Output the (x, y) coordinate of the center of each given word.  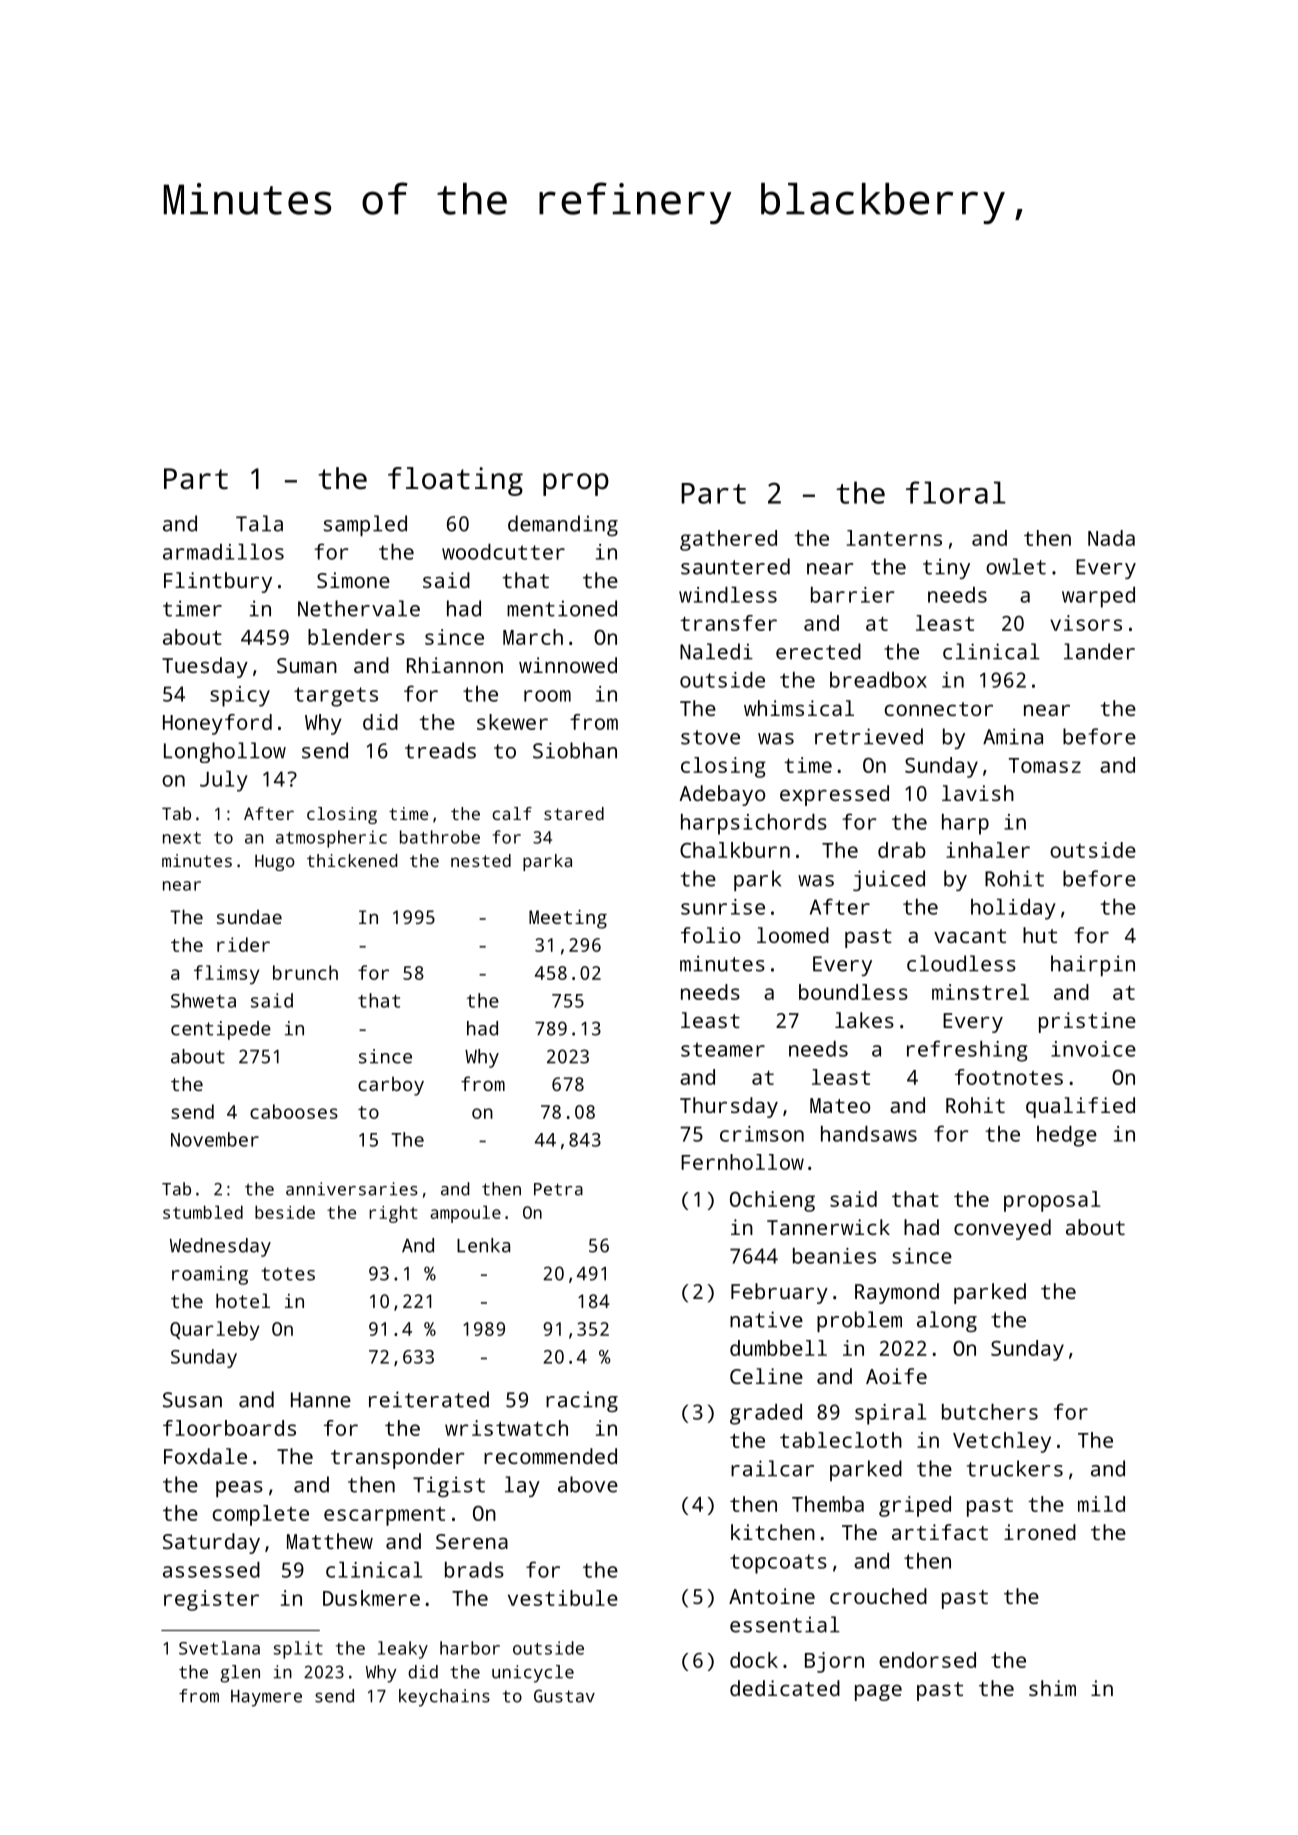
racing (582, 1401)
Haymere (266, 1698)
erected (818, 651)
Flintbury (218, 582)
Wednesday (220, 1247)
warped (1098, 597)
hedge (1067, 1136)
